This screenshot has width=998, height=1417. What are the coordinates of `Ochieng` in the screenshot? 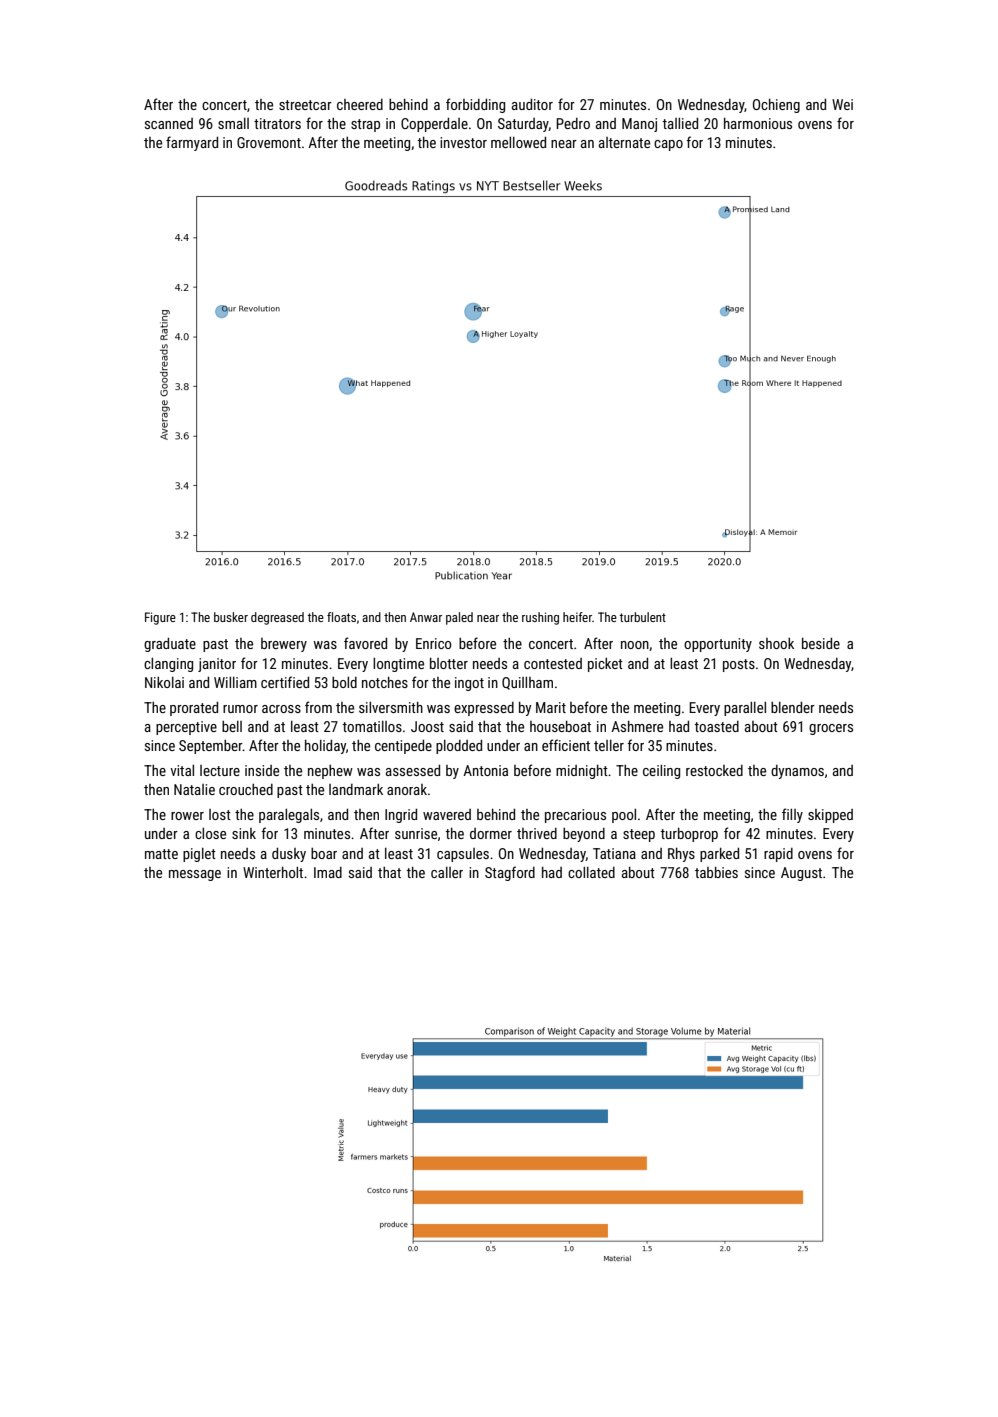 It's located at (776, 106).
